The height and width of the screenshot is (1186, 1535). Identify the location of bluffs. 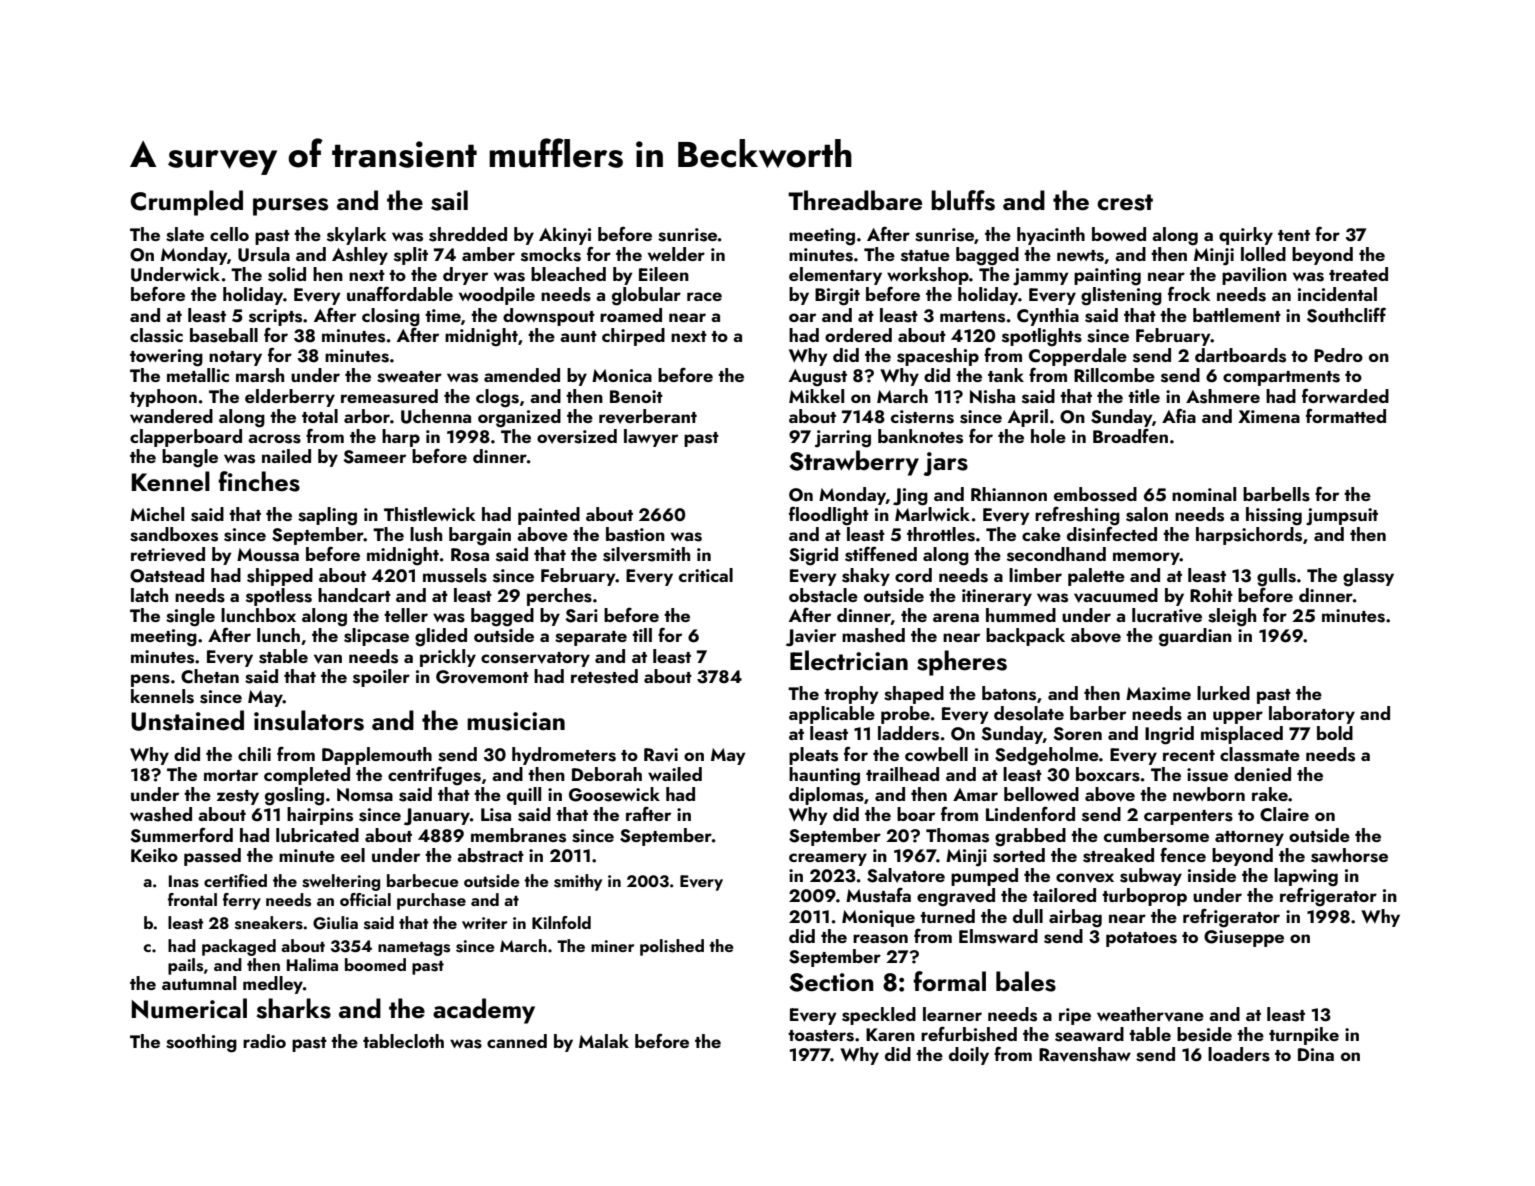
(963, 200).
